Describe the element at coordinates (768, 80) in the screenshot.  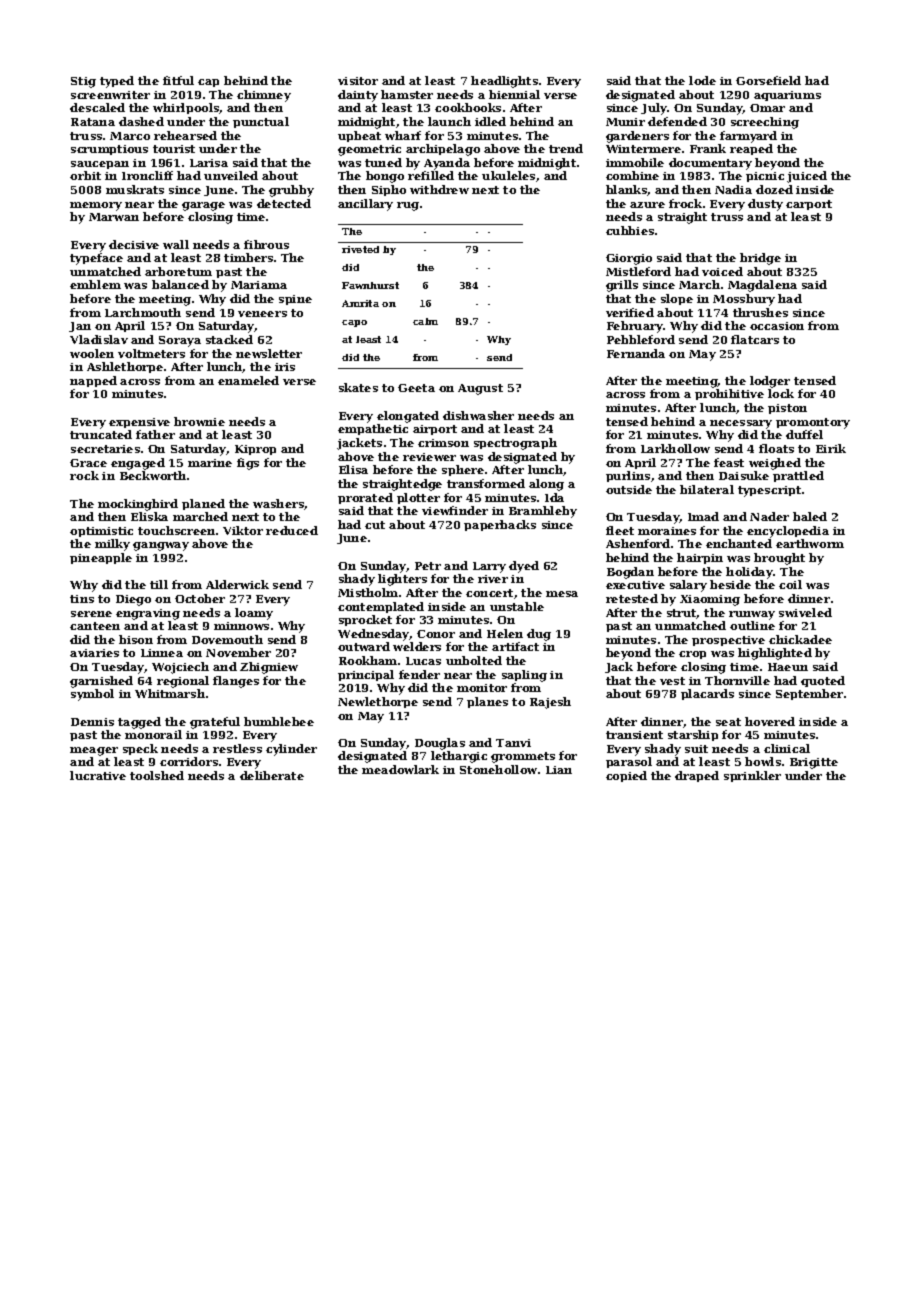
I see `Gorsefield` at that location.
